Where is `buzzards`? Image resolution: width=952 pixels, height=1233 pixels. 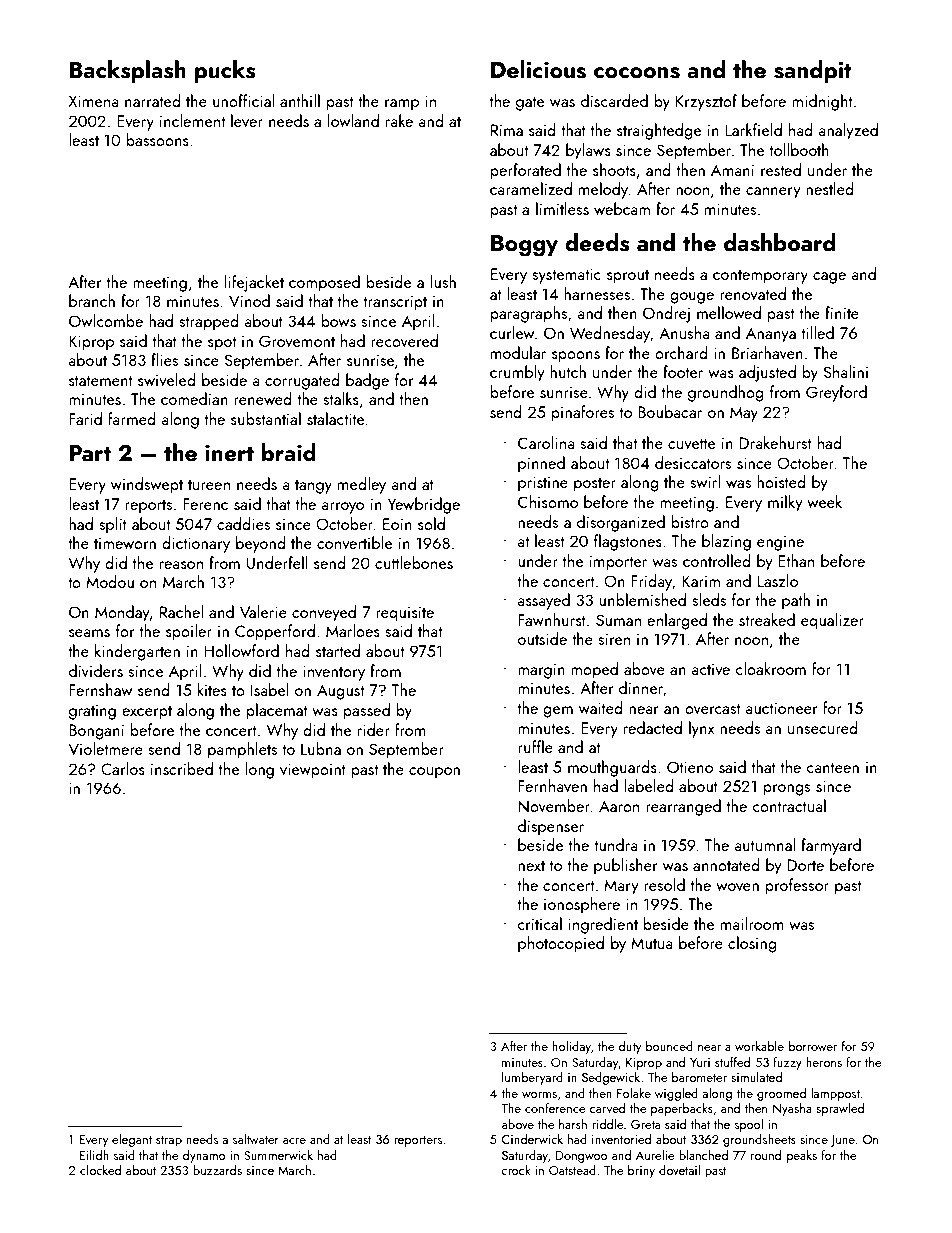 buzzards is located at coordinates (217, 1170).
